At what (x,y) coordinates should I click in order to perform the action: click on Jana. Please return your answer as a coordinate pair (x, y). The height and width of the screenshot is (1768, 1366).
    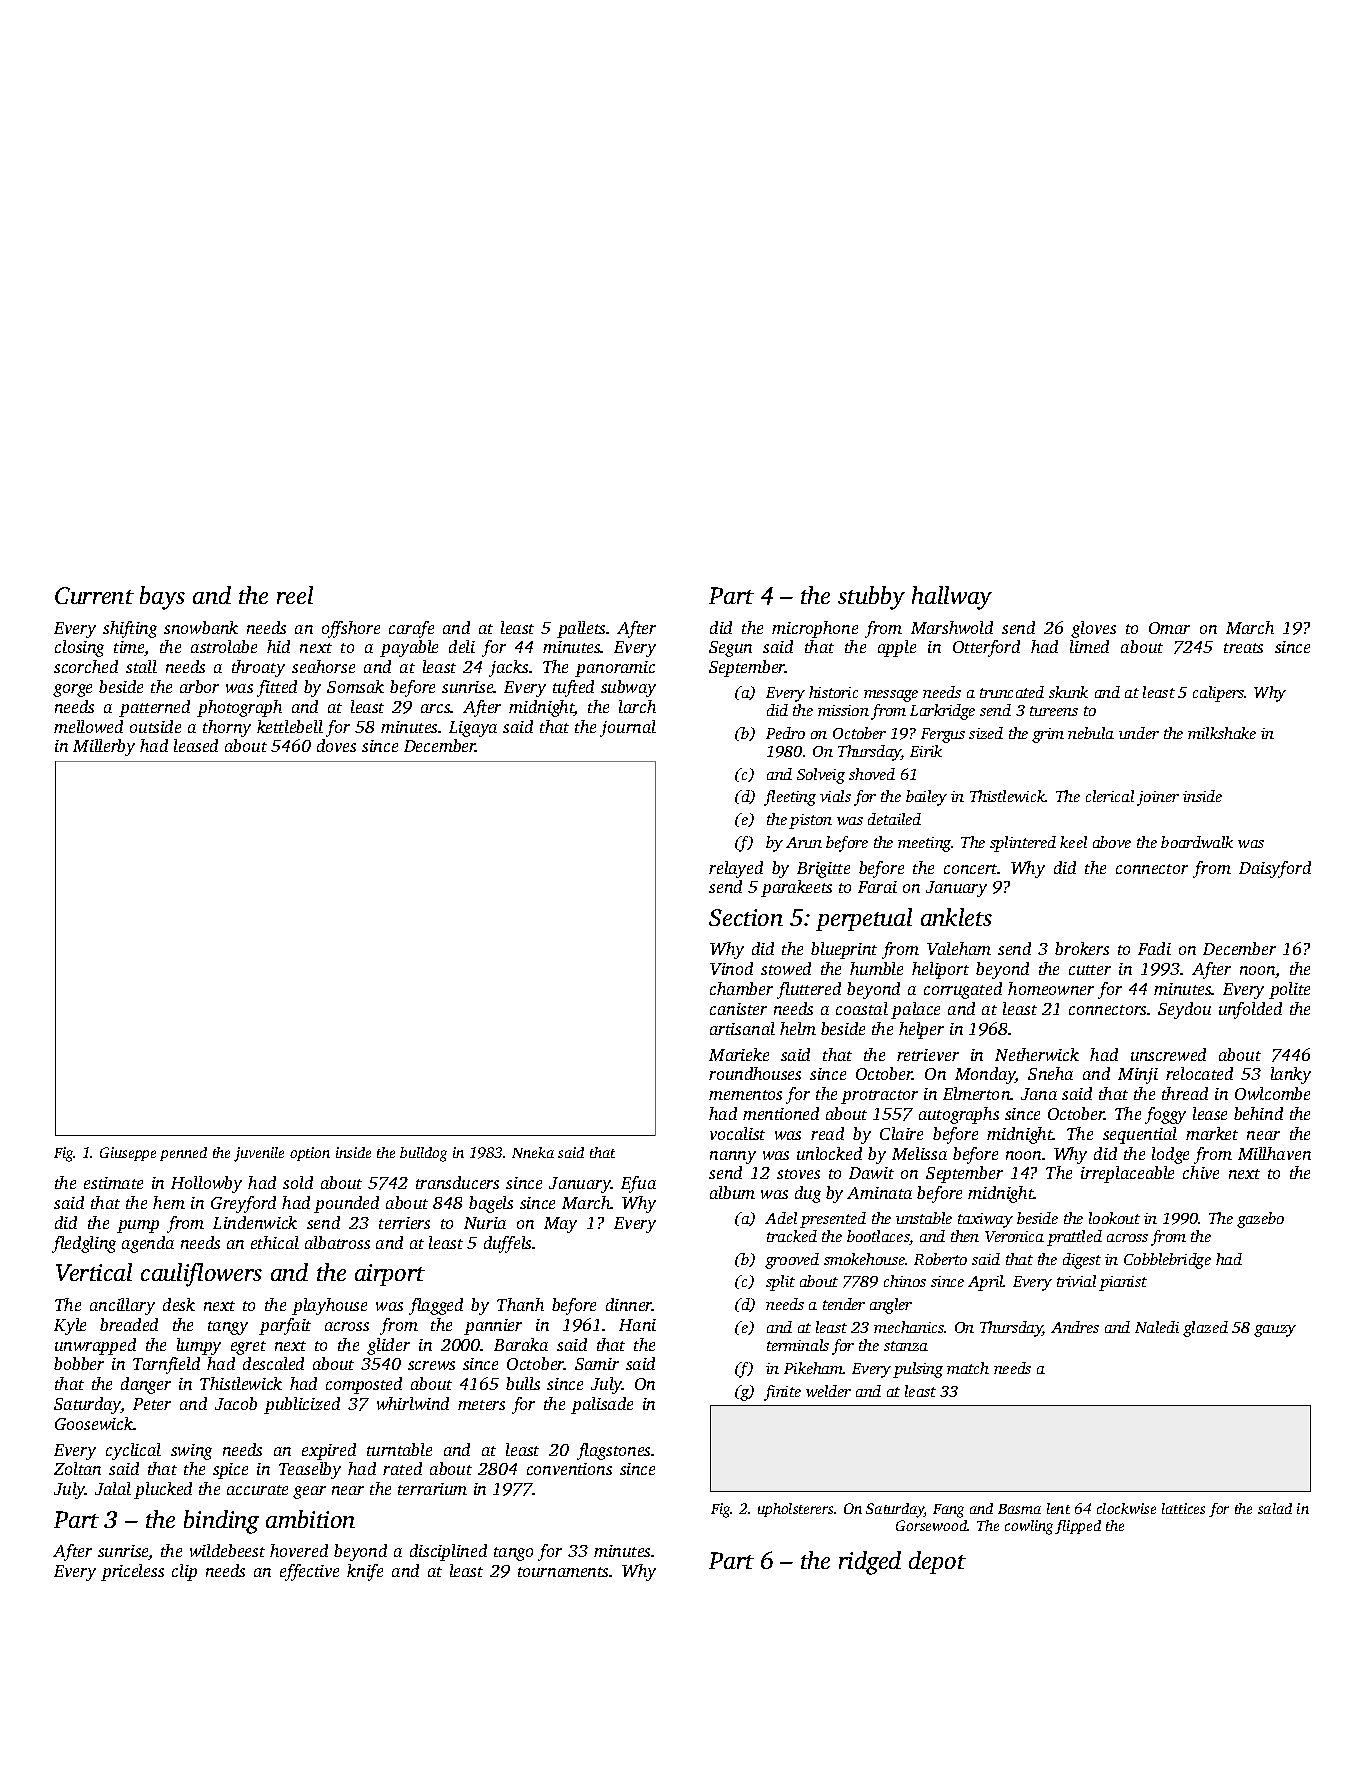
    Looking at the image, I should click on (1039, 1094).
